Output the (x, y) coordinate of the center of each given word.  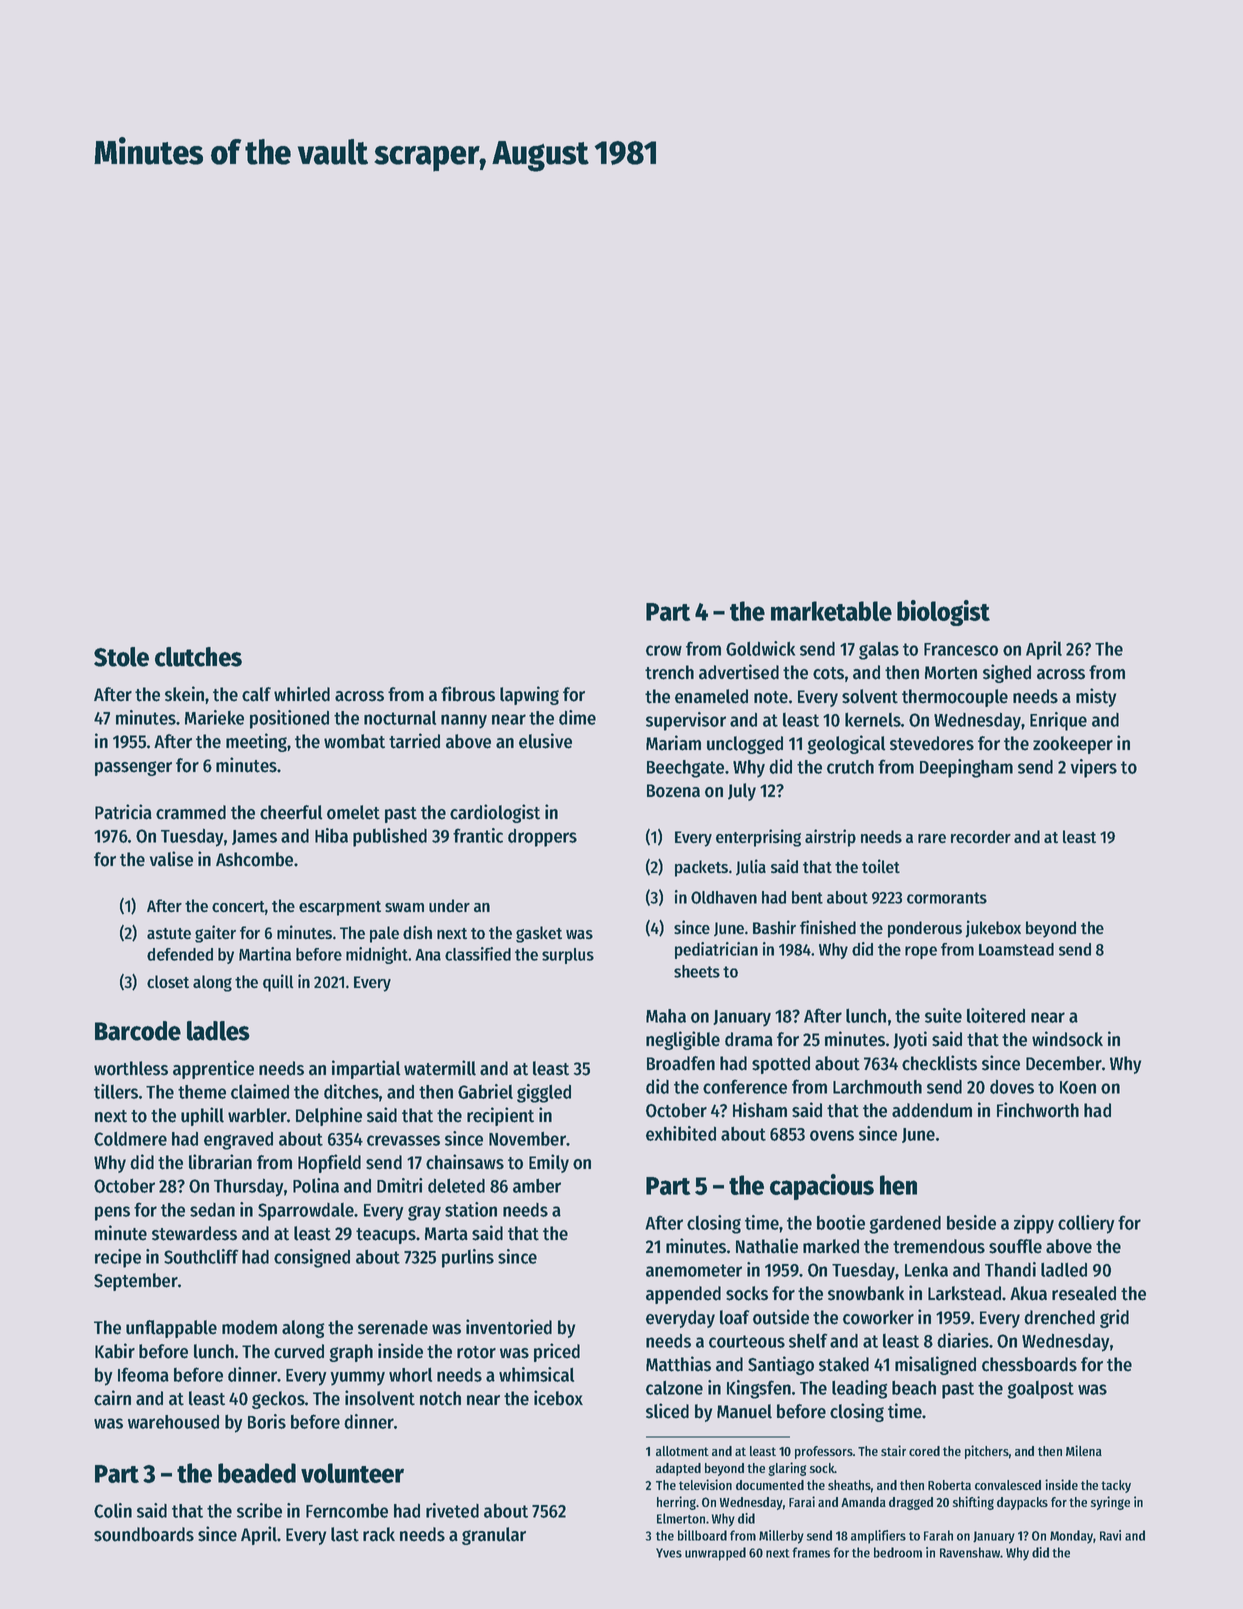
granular (494, 1536)
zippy (1034, 1224)
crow (664, 650)
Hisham (760, 1110)
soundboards (144, 1534)
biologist (943, 613)
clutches (198, 657)
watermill (440, 1068)
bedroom (898, 1552)
